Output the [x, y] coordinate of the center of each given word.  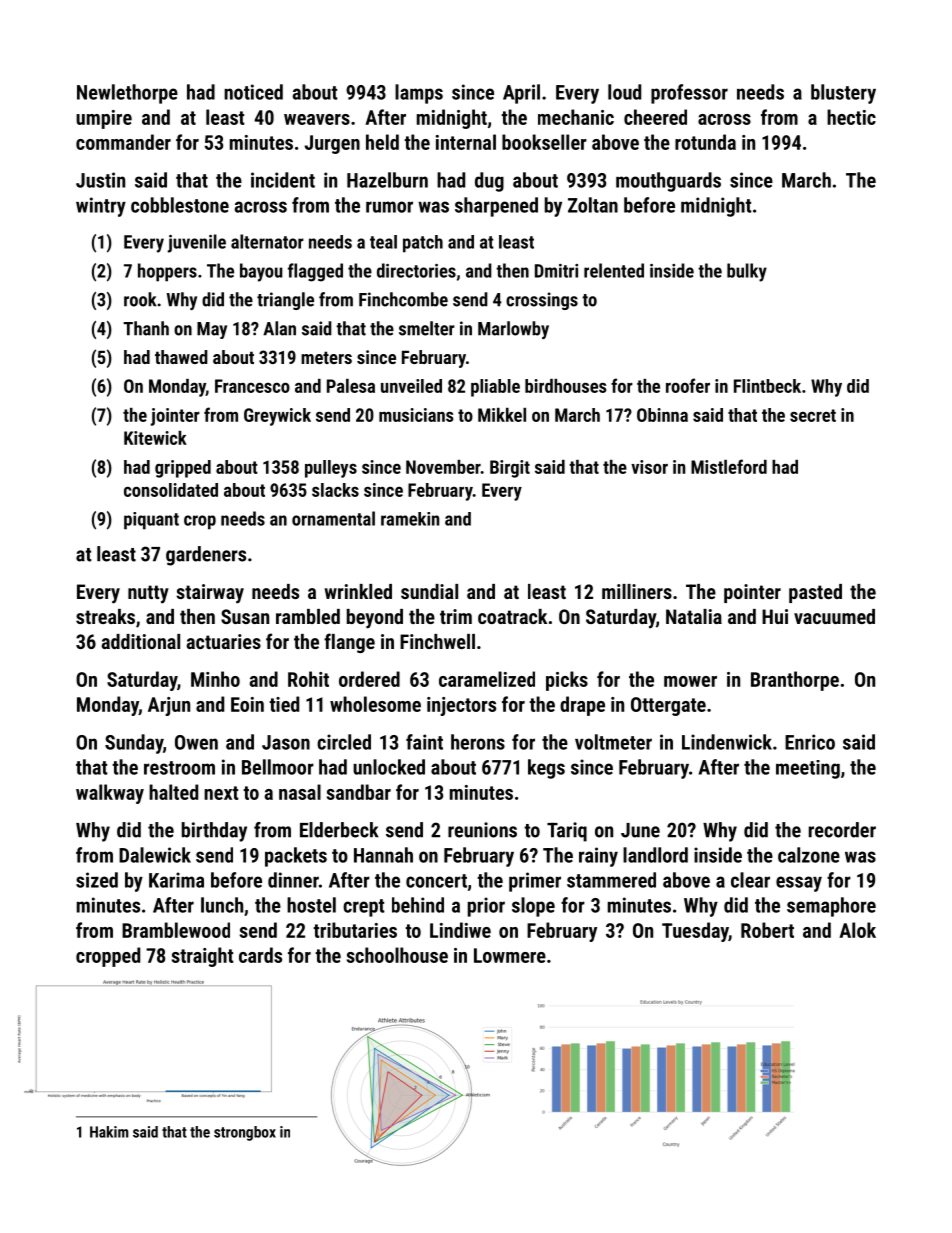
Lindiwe [460, 930]
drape [582, 706]
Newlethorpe [127, 94]
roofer [688, 385]
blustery [843, 94]
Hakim [109, 1132]
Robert [767, 930]
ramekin [410, 519]
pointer [752, 593]
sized [97, 880]
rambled [308, 616]
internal [466, 142]
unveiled [411, 386]
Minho [215, 679]
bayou [261, 272]
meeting [808, 769]
